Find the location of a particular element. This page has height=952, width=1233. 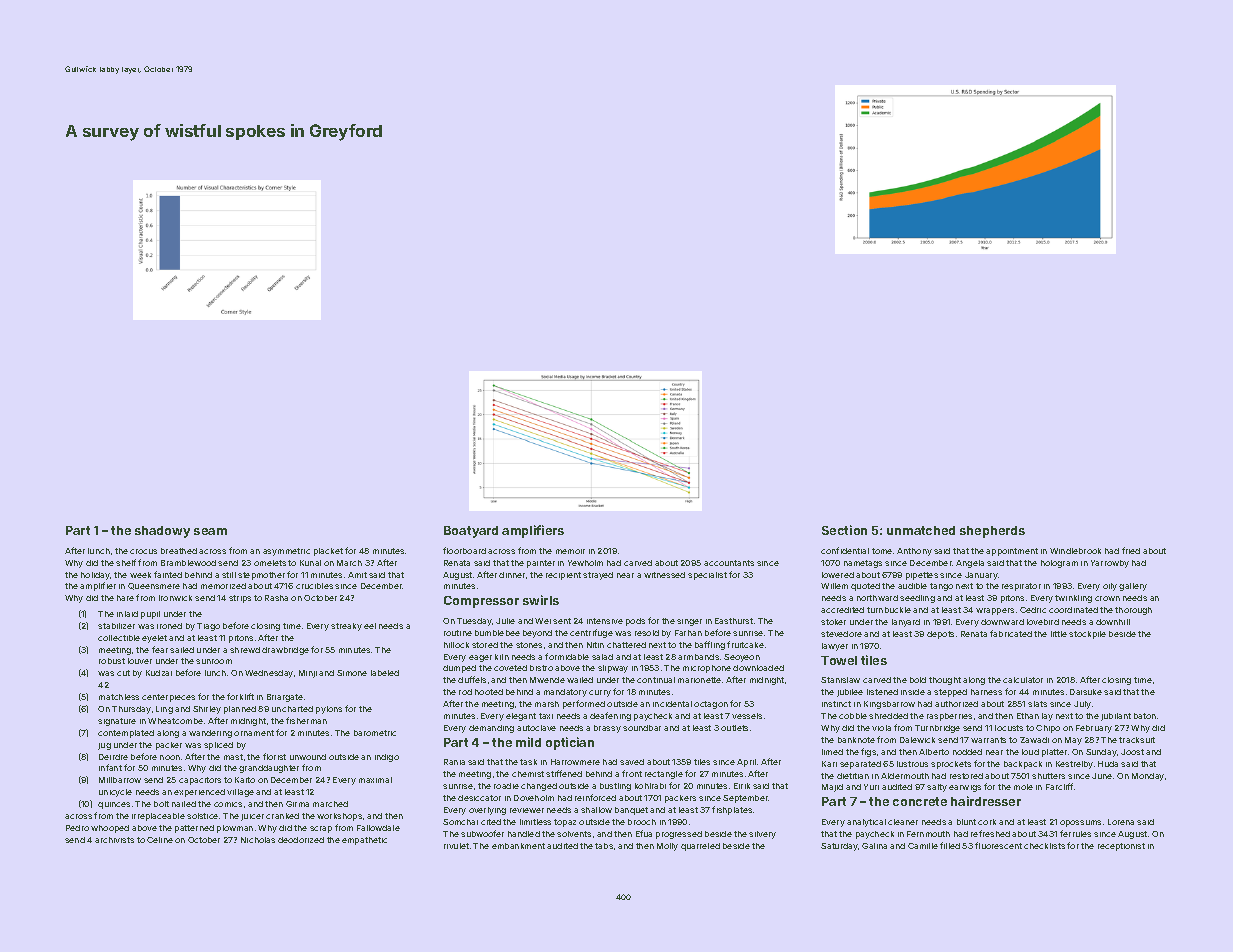

strips is located at coordinates (240, 599).
